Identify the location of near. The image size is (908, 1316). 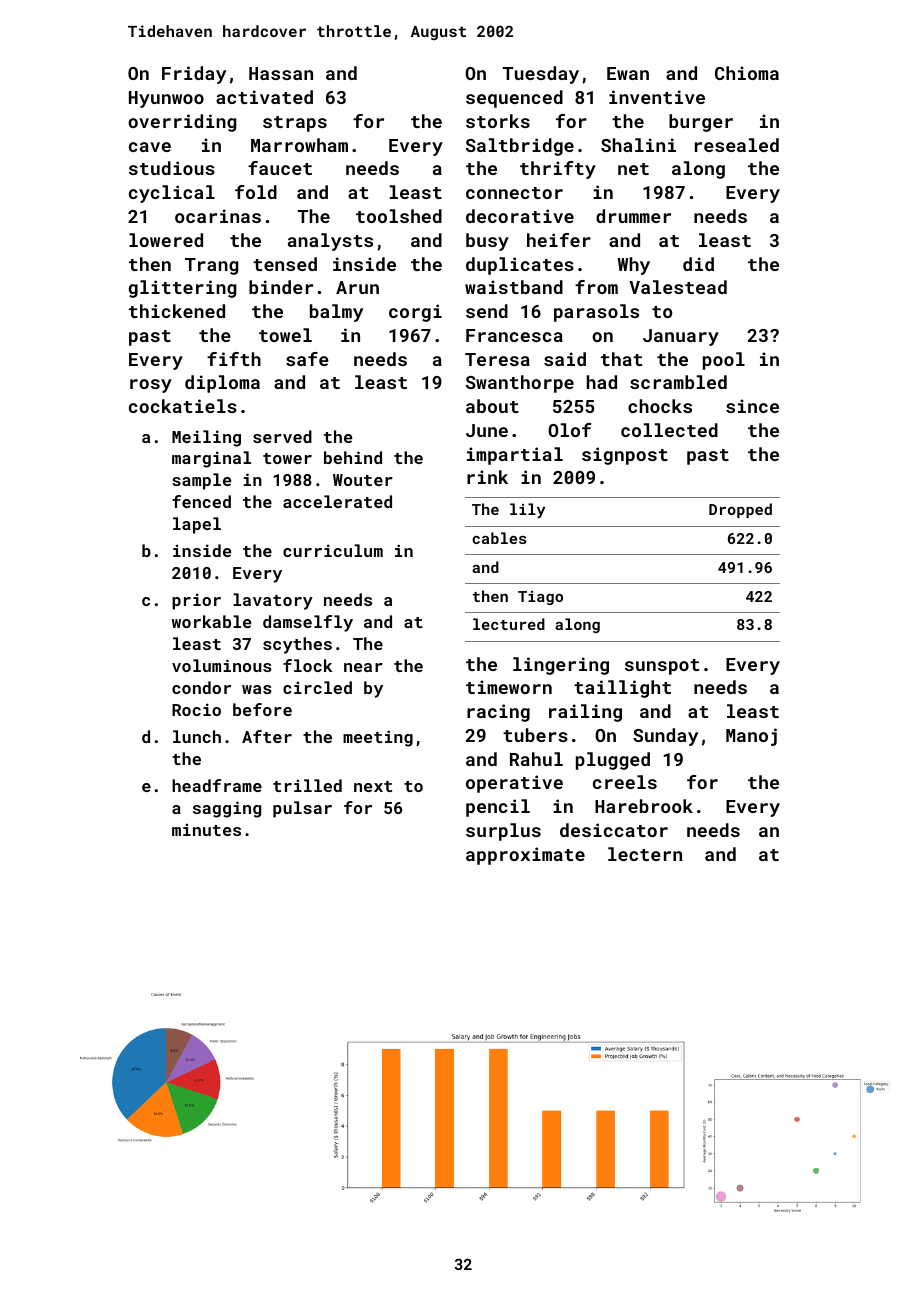
(363, 667).
